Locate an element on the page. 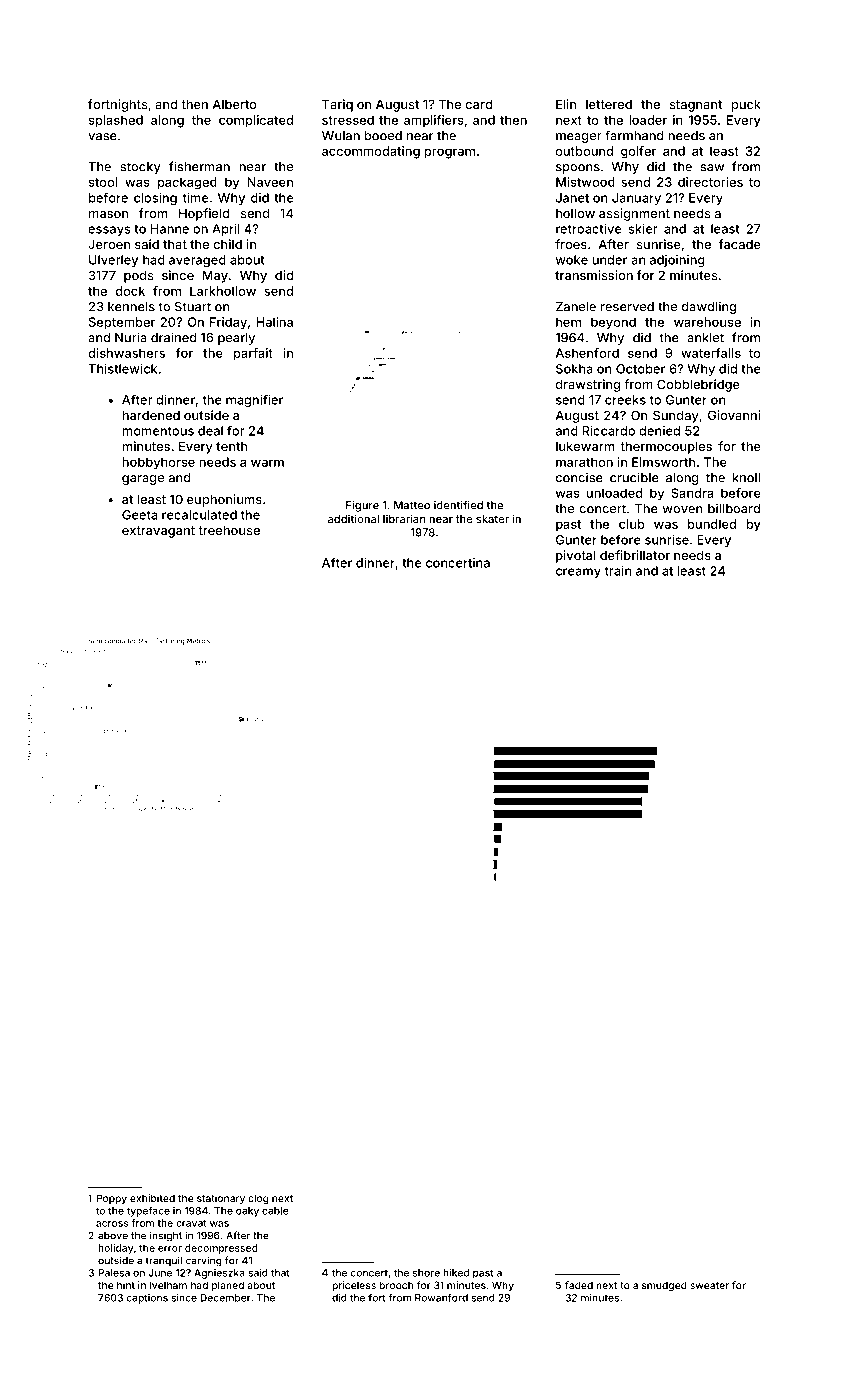 The image size is (849, 1400). mason is located at coordinates (108, 214).
